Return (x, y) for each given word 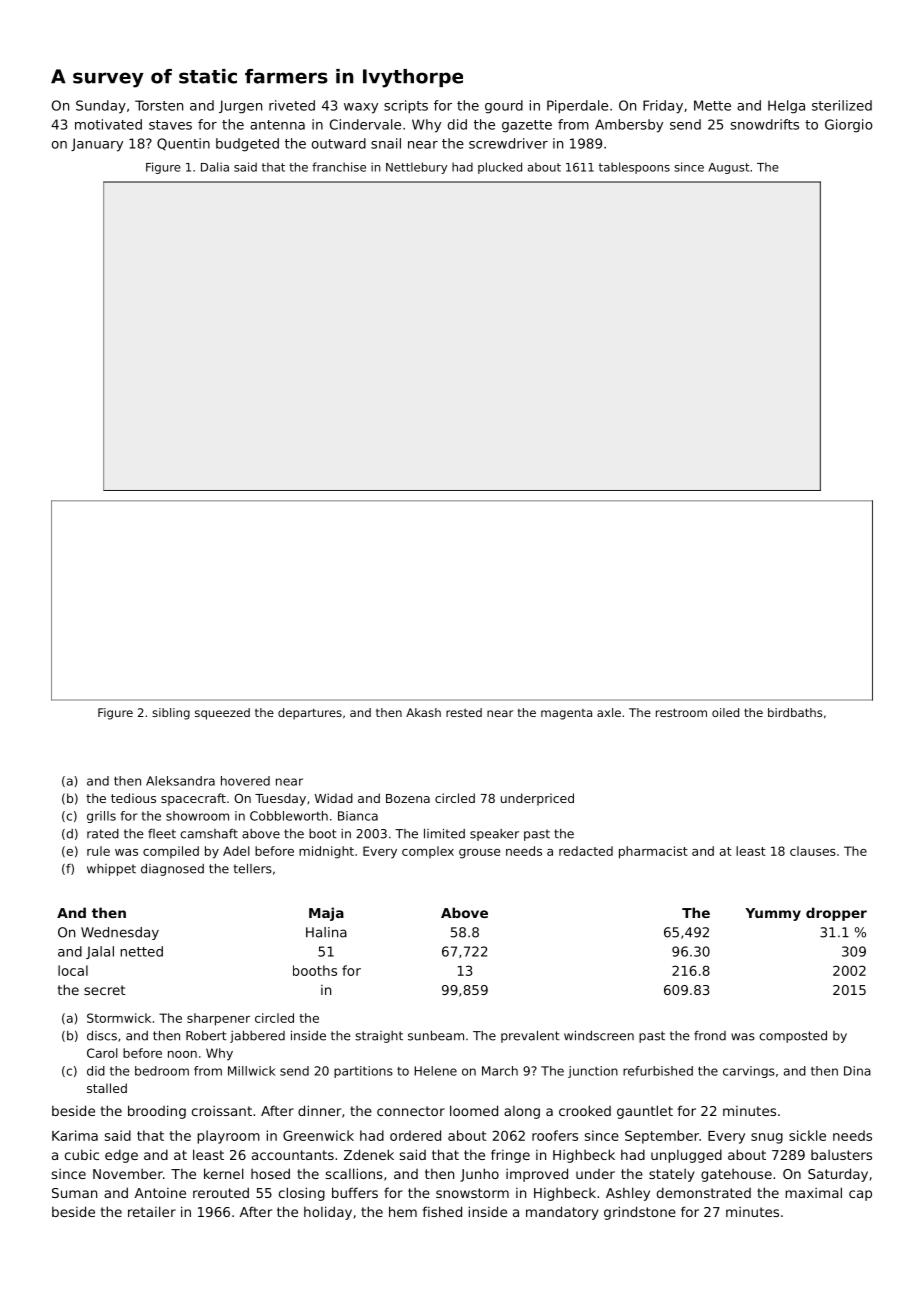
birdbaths (795, 712)
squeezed (222, 714)
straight (379, 1037)
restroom (681, 712)
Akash (423, 712)
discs (102, 1035)
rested (464, 712)
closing (302, 1194)
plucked (500, 168)
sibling (171, 714)
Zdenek (369, 1154)
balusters (841, 1155)
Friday (663, 107)
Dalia (215, 167)
